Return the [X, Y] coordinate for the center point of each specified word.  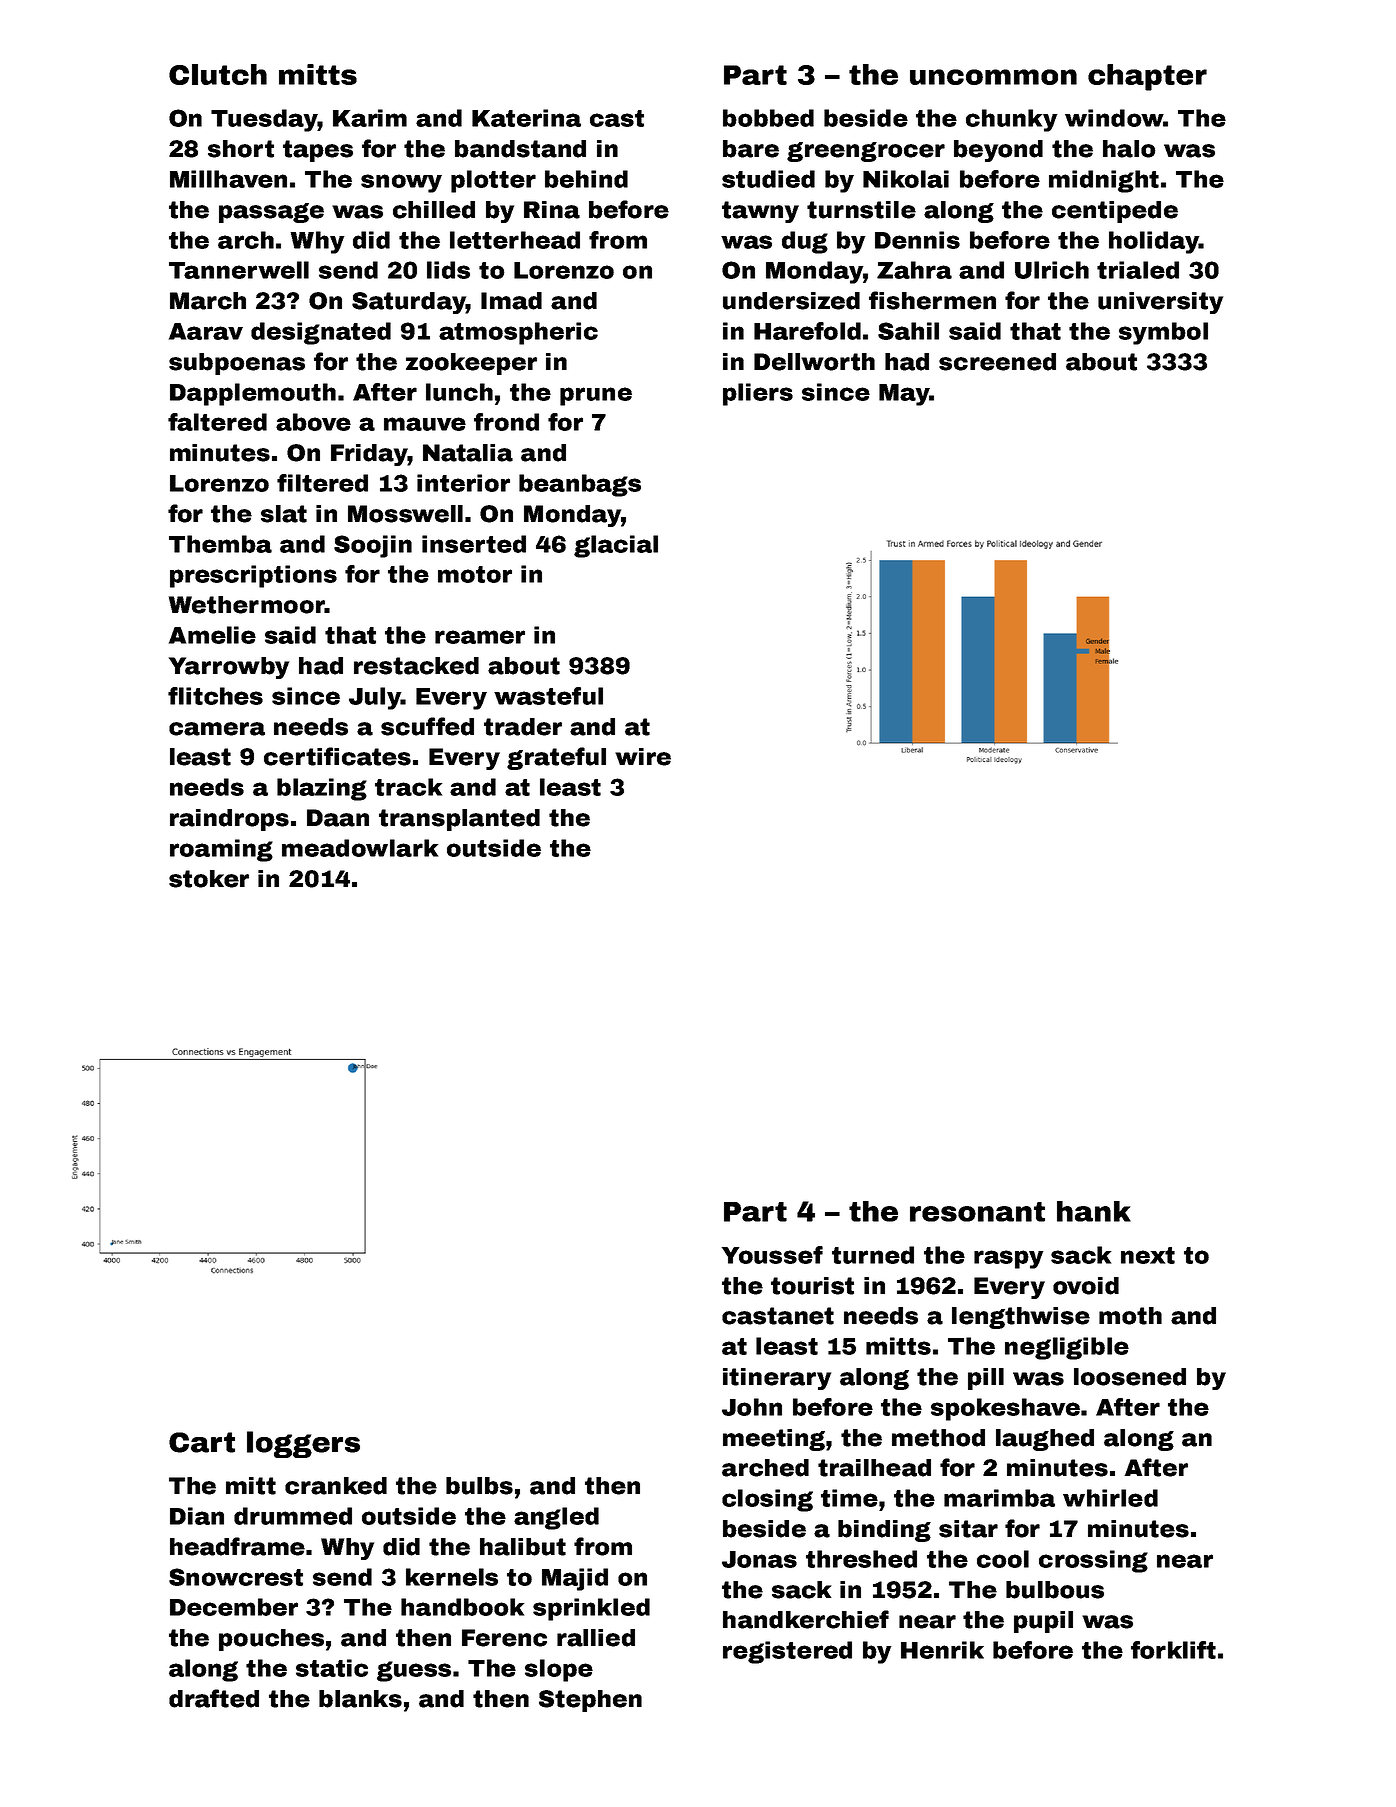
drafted [214, 1698]
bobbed [768, 118]
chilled [434, 210]
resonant [977, 1212]
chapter [1147, 77]
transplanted [459, 820]
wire [643, 757]
